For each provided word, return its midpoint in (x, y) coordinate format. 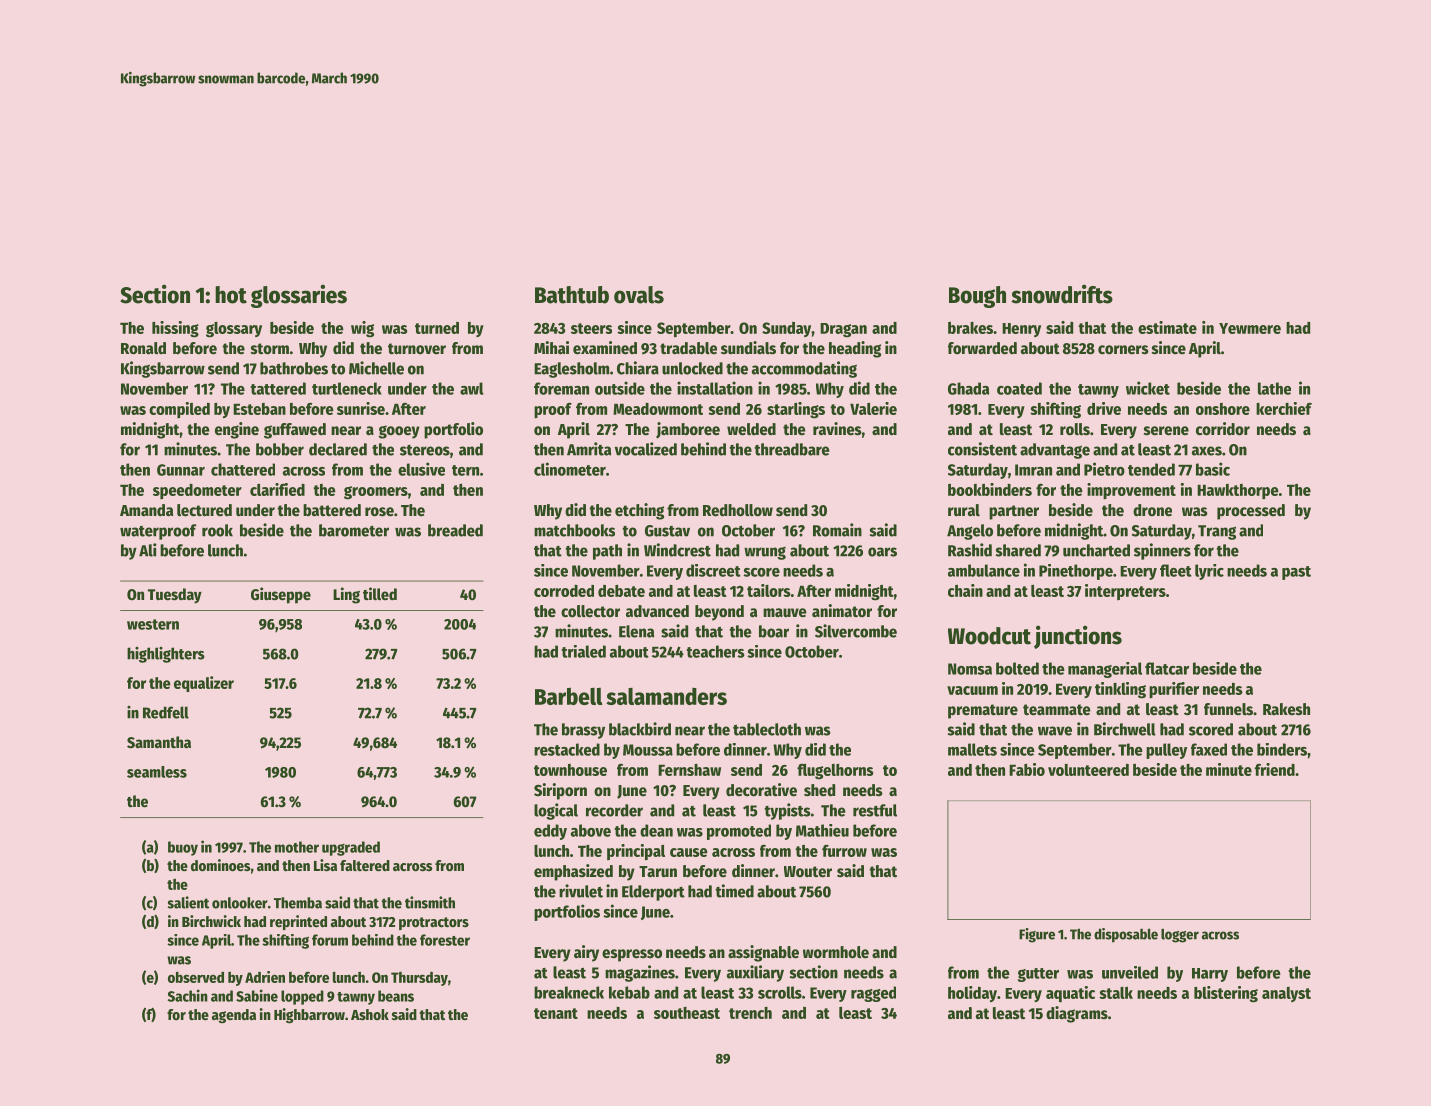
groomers (376, 493)
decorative (761, 790)
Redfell (166, 712)
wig (362, 329)
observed (196, 977)
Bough (977, 297)
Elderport (653, 893)
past (1296, 573)
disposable (1126, 935)
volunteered (1088, 770)
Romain (837, 530)
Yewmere (1250, 328)
